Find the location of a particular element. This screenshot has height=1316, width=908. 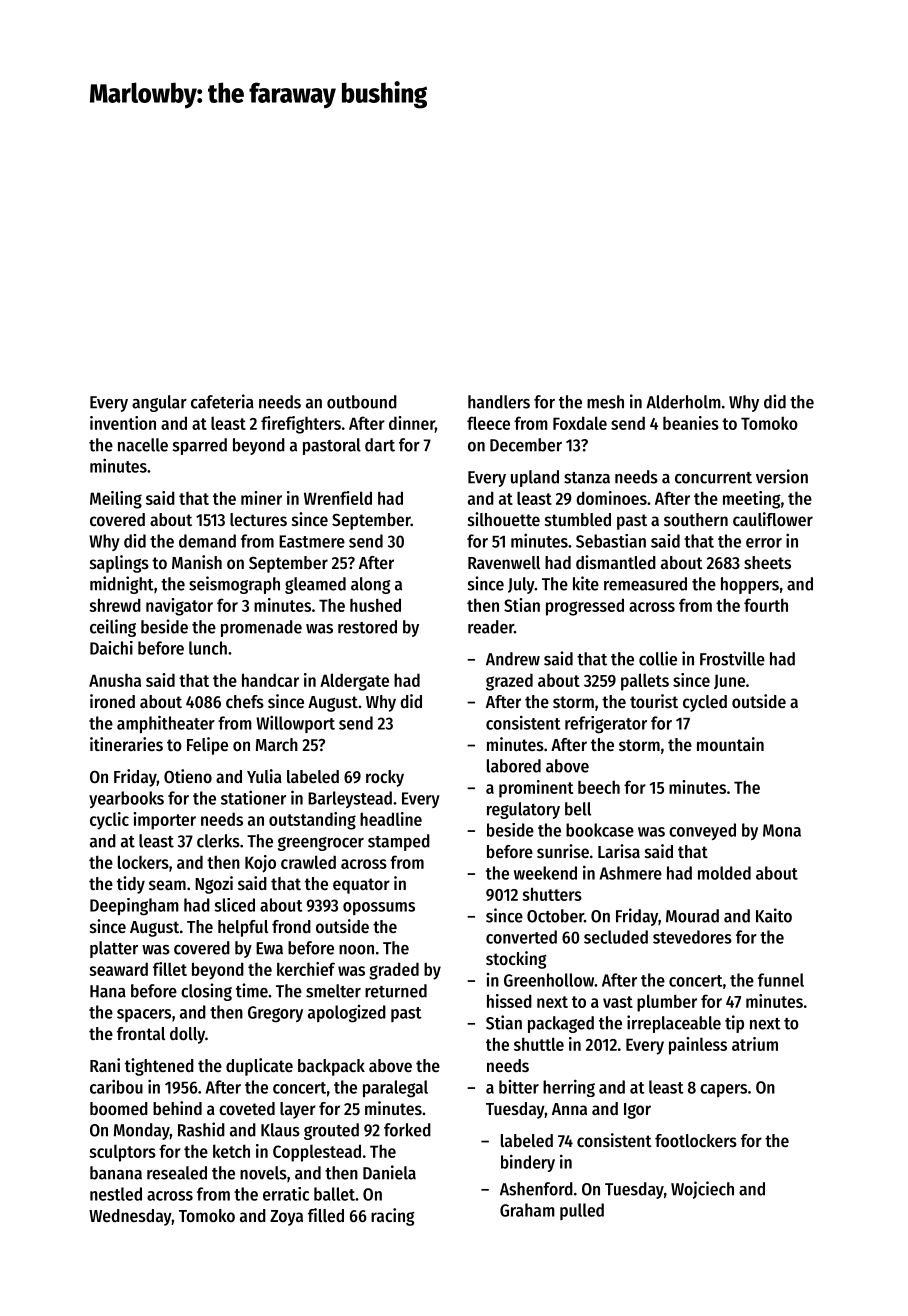

fleece is located at coordinates (488, 423).
